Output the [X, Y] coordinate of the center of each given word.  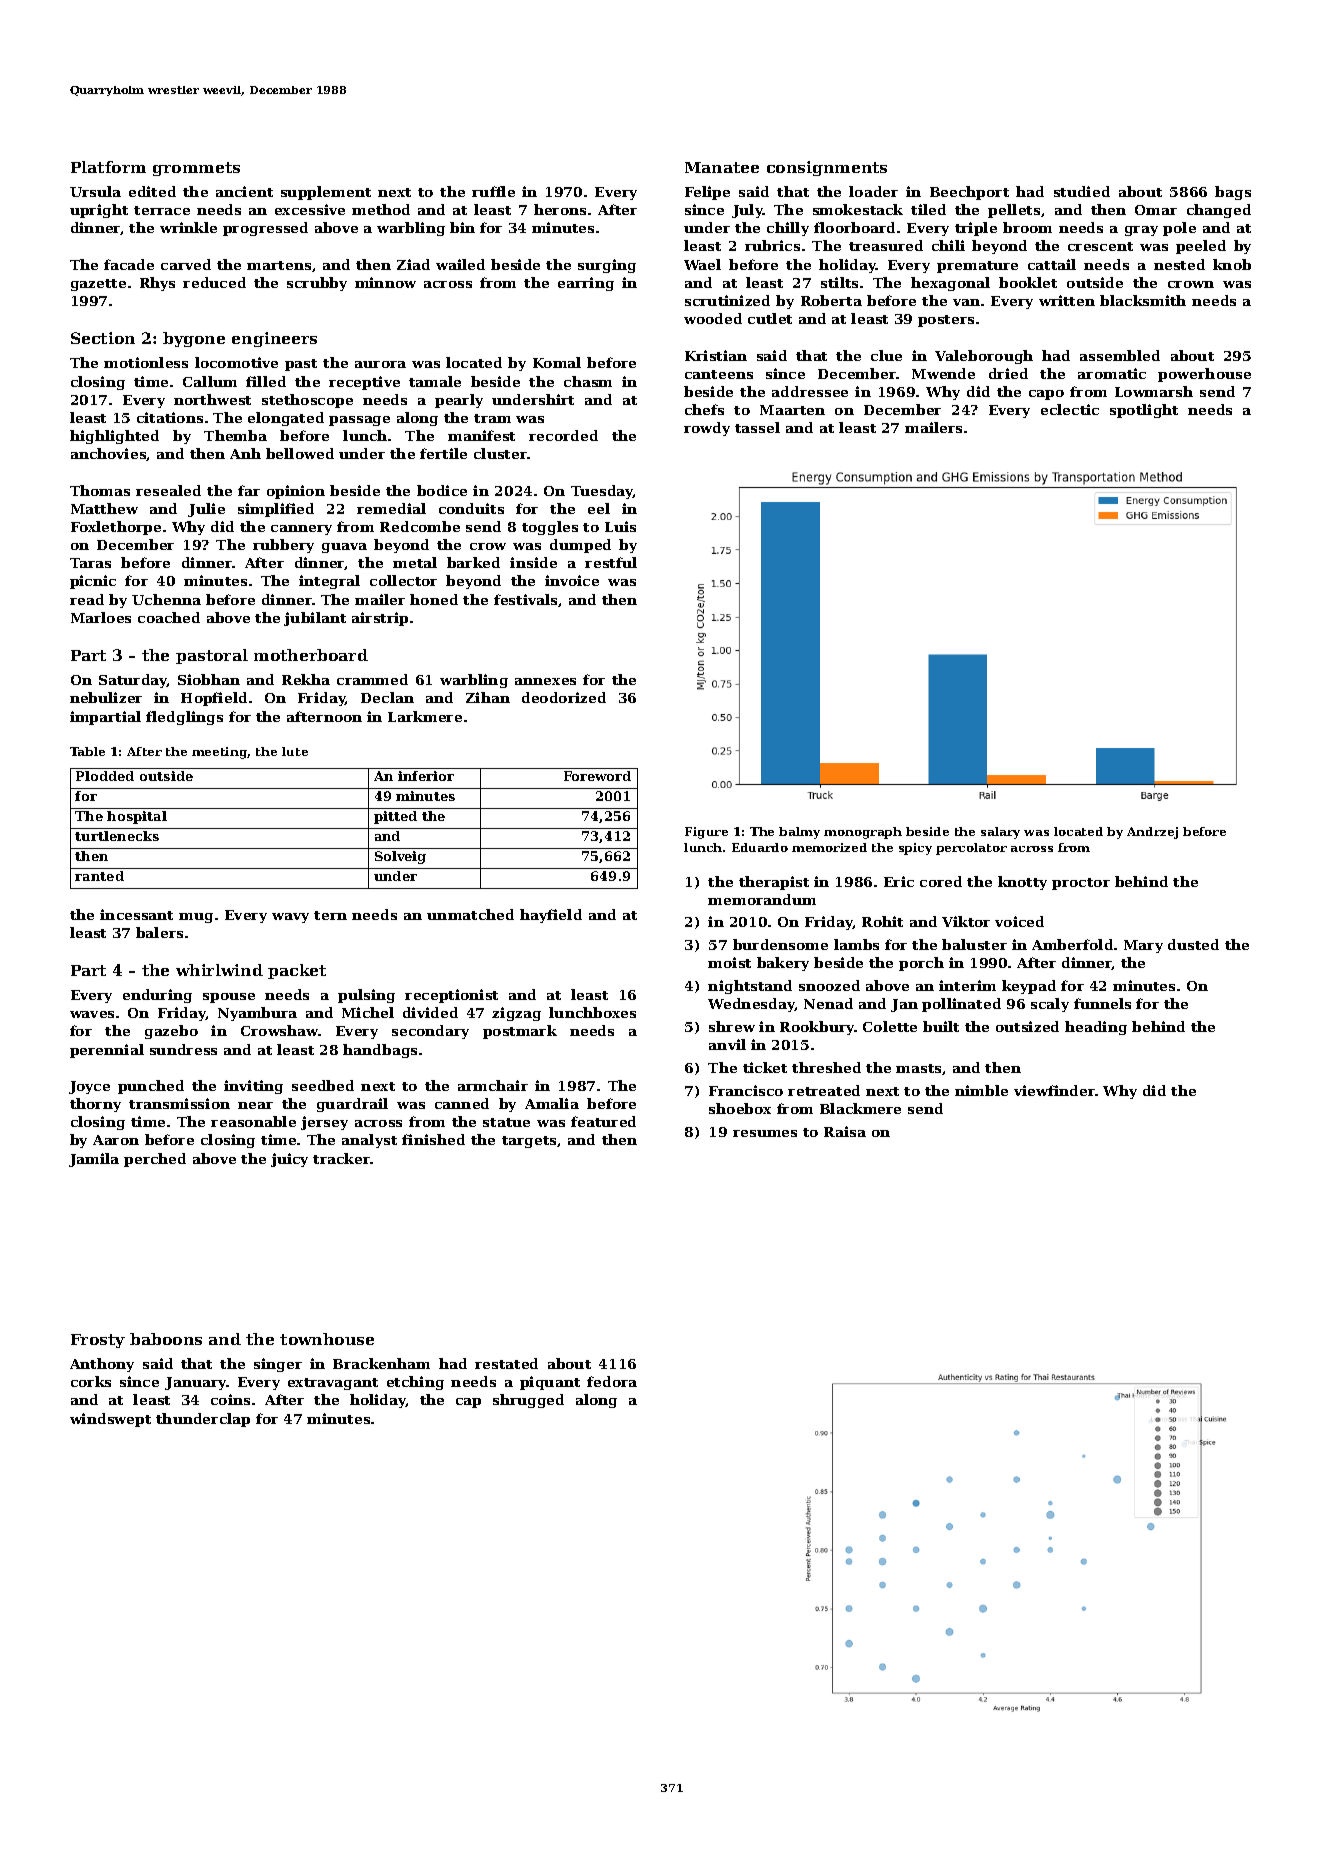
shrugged [528, 1401]
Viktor [966, 921]
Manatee [722, 167]
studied [1082, 191]
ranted [99, 876]
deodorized [564, 697]
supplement [326, 193]
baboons [166, 1339]
